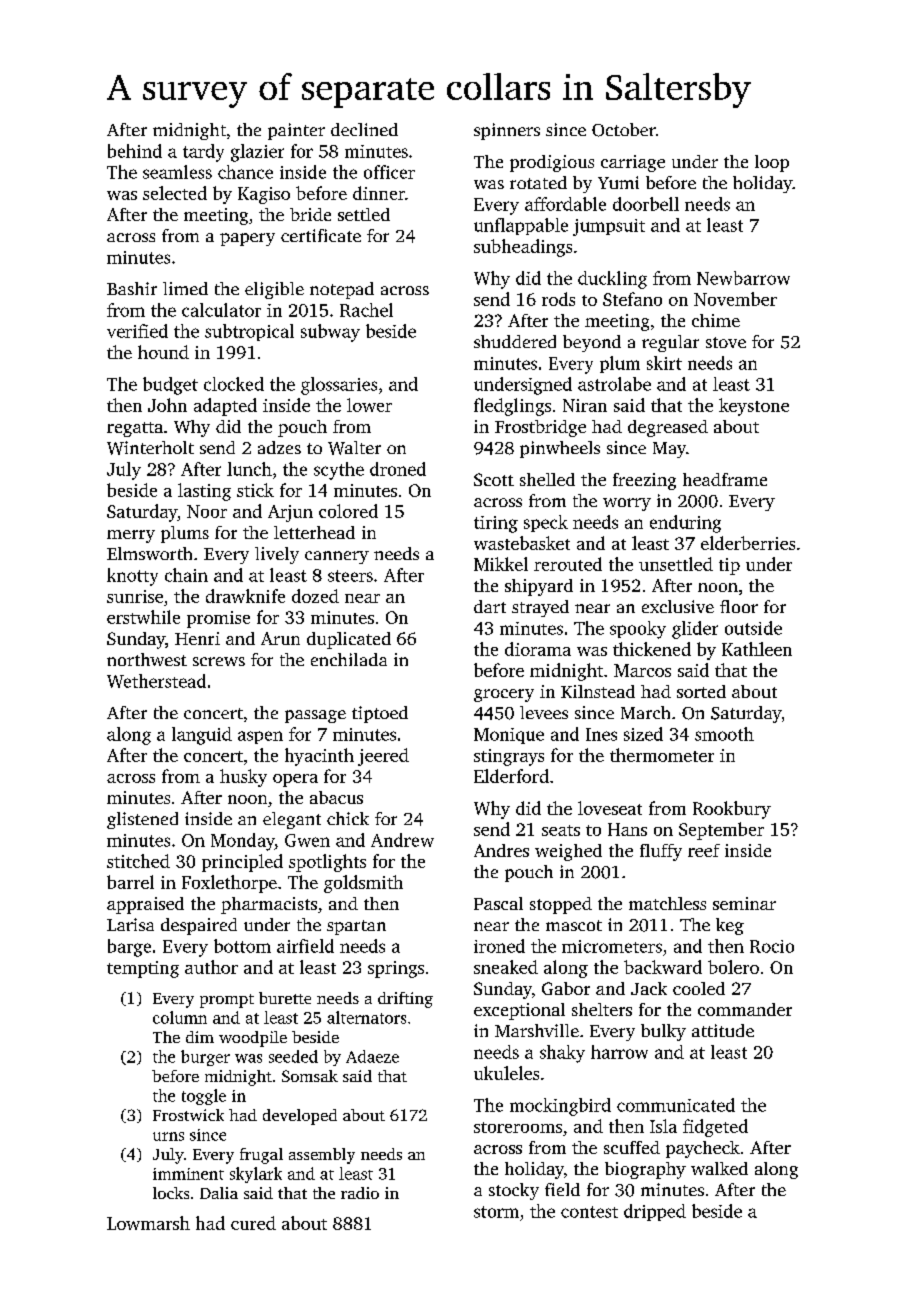 The height and width of the page is (1316, 908). What do you see at coordinates (330, 333) in the page?
I see `subway` at bounding box center [330, 333].
